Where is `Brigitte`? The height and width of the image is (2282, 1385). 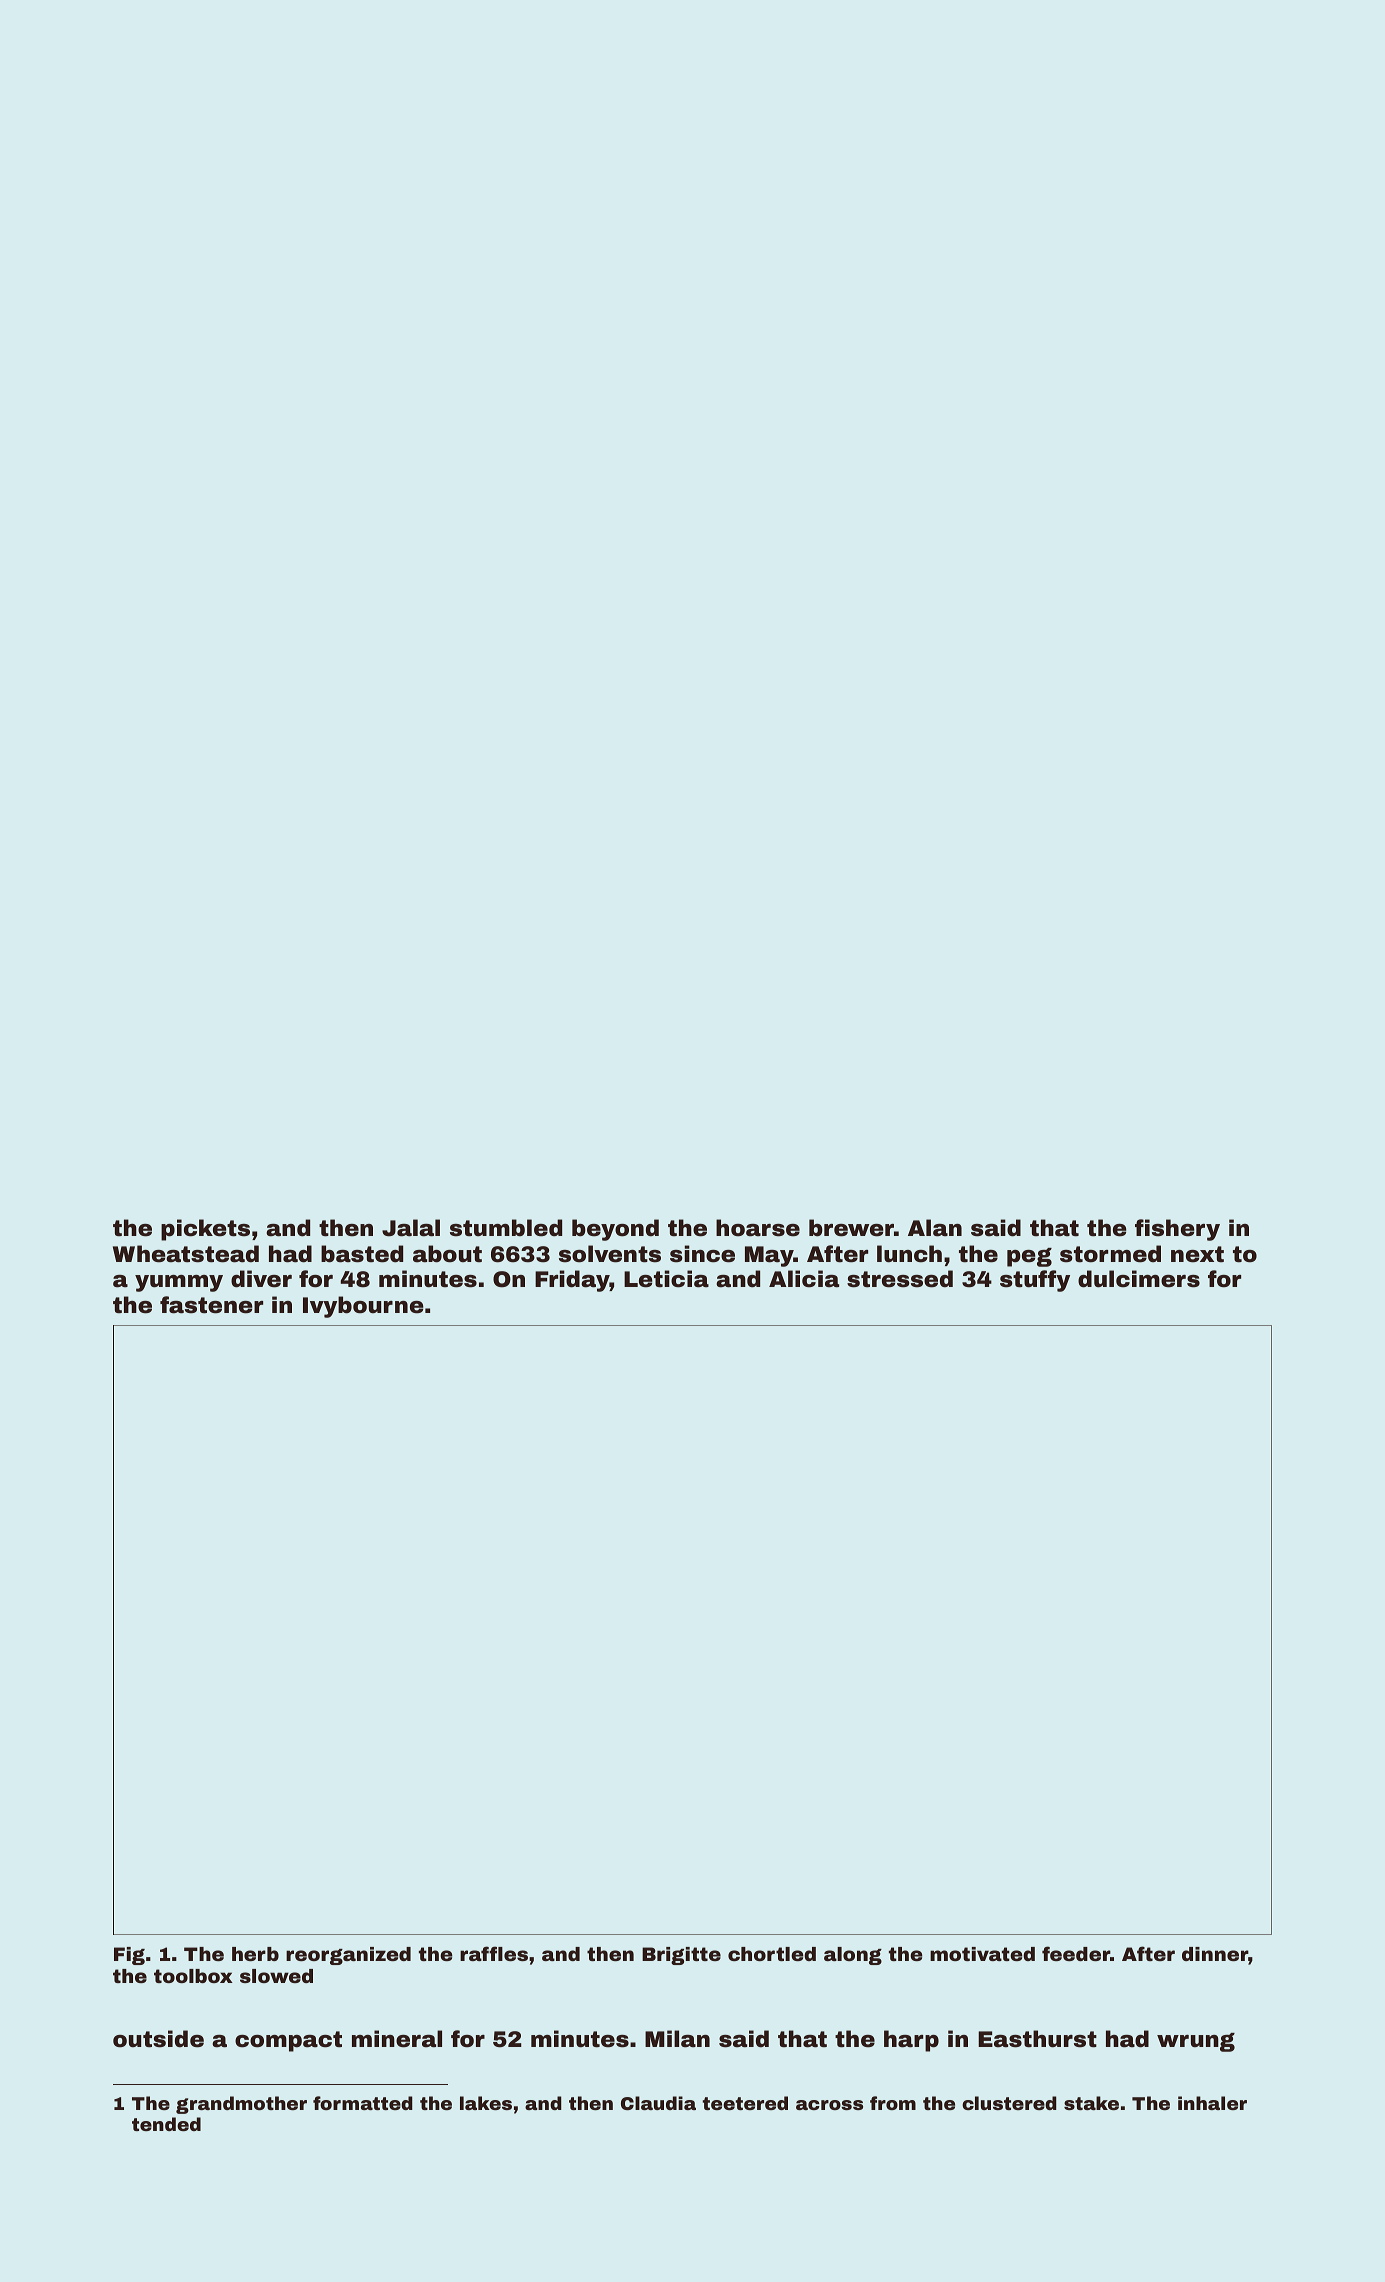
Brigitte is located at coordinates (681, 1956).
